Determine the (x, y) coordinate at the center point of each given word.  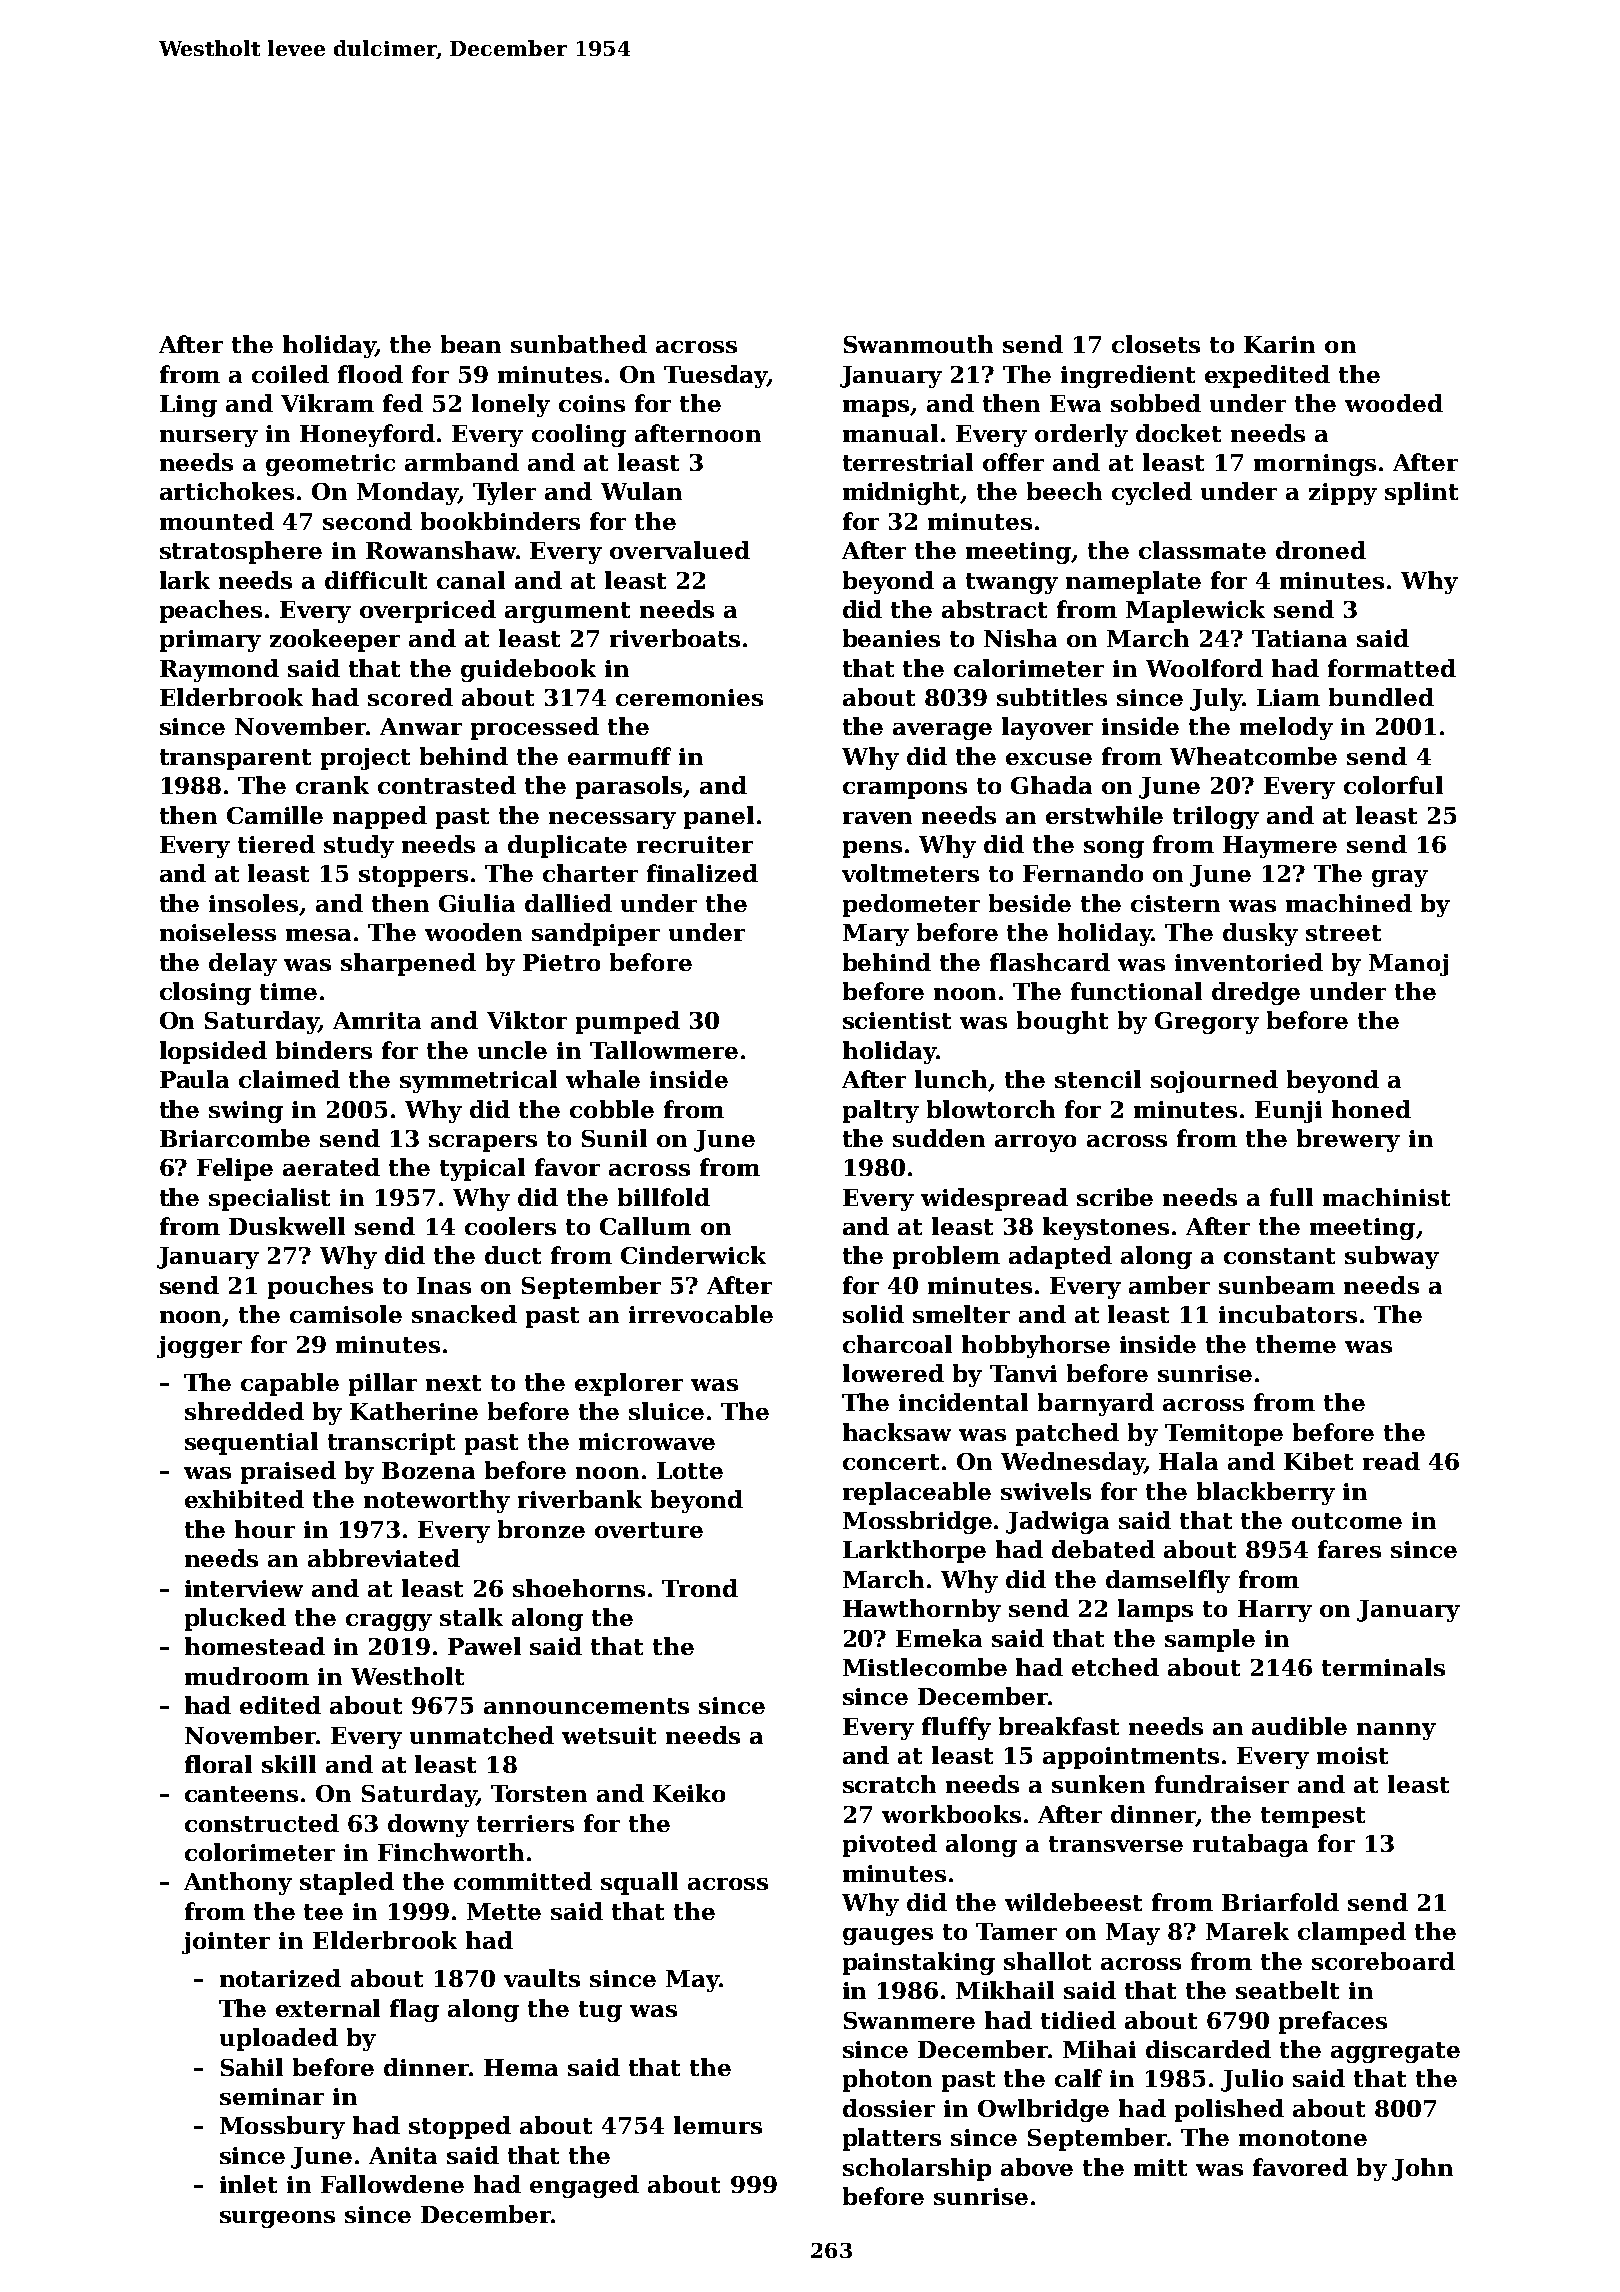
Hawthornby (922, 1610)
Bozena (428, 1470)
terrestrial (908, 462)
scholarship (917, 2169)
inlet (248, 2184)
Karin (1279, 344)
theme (1296, 1344)
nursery (209, 438)
